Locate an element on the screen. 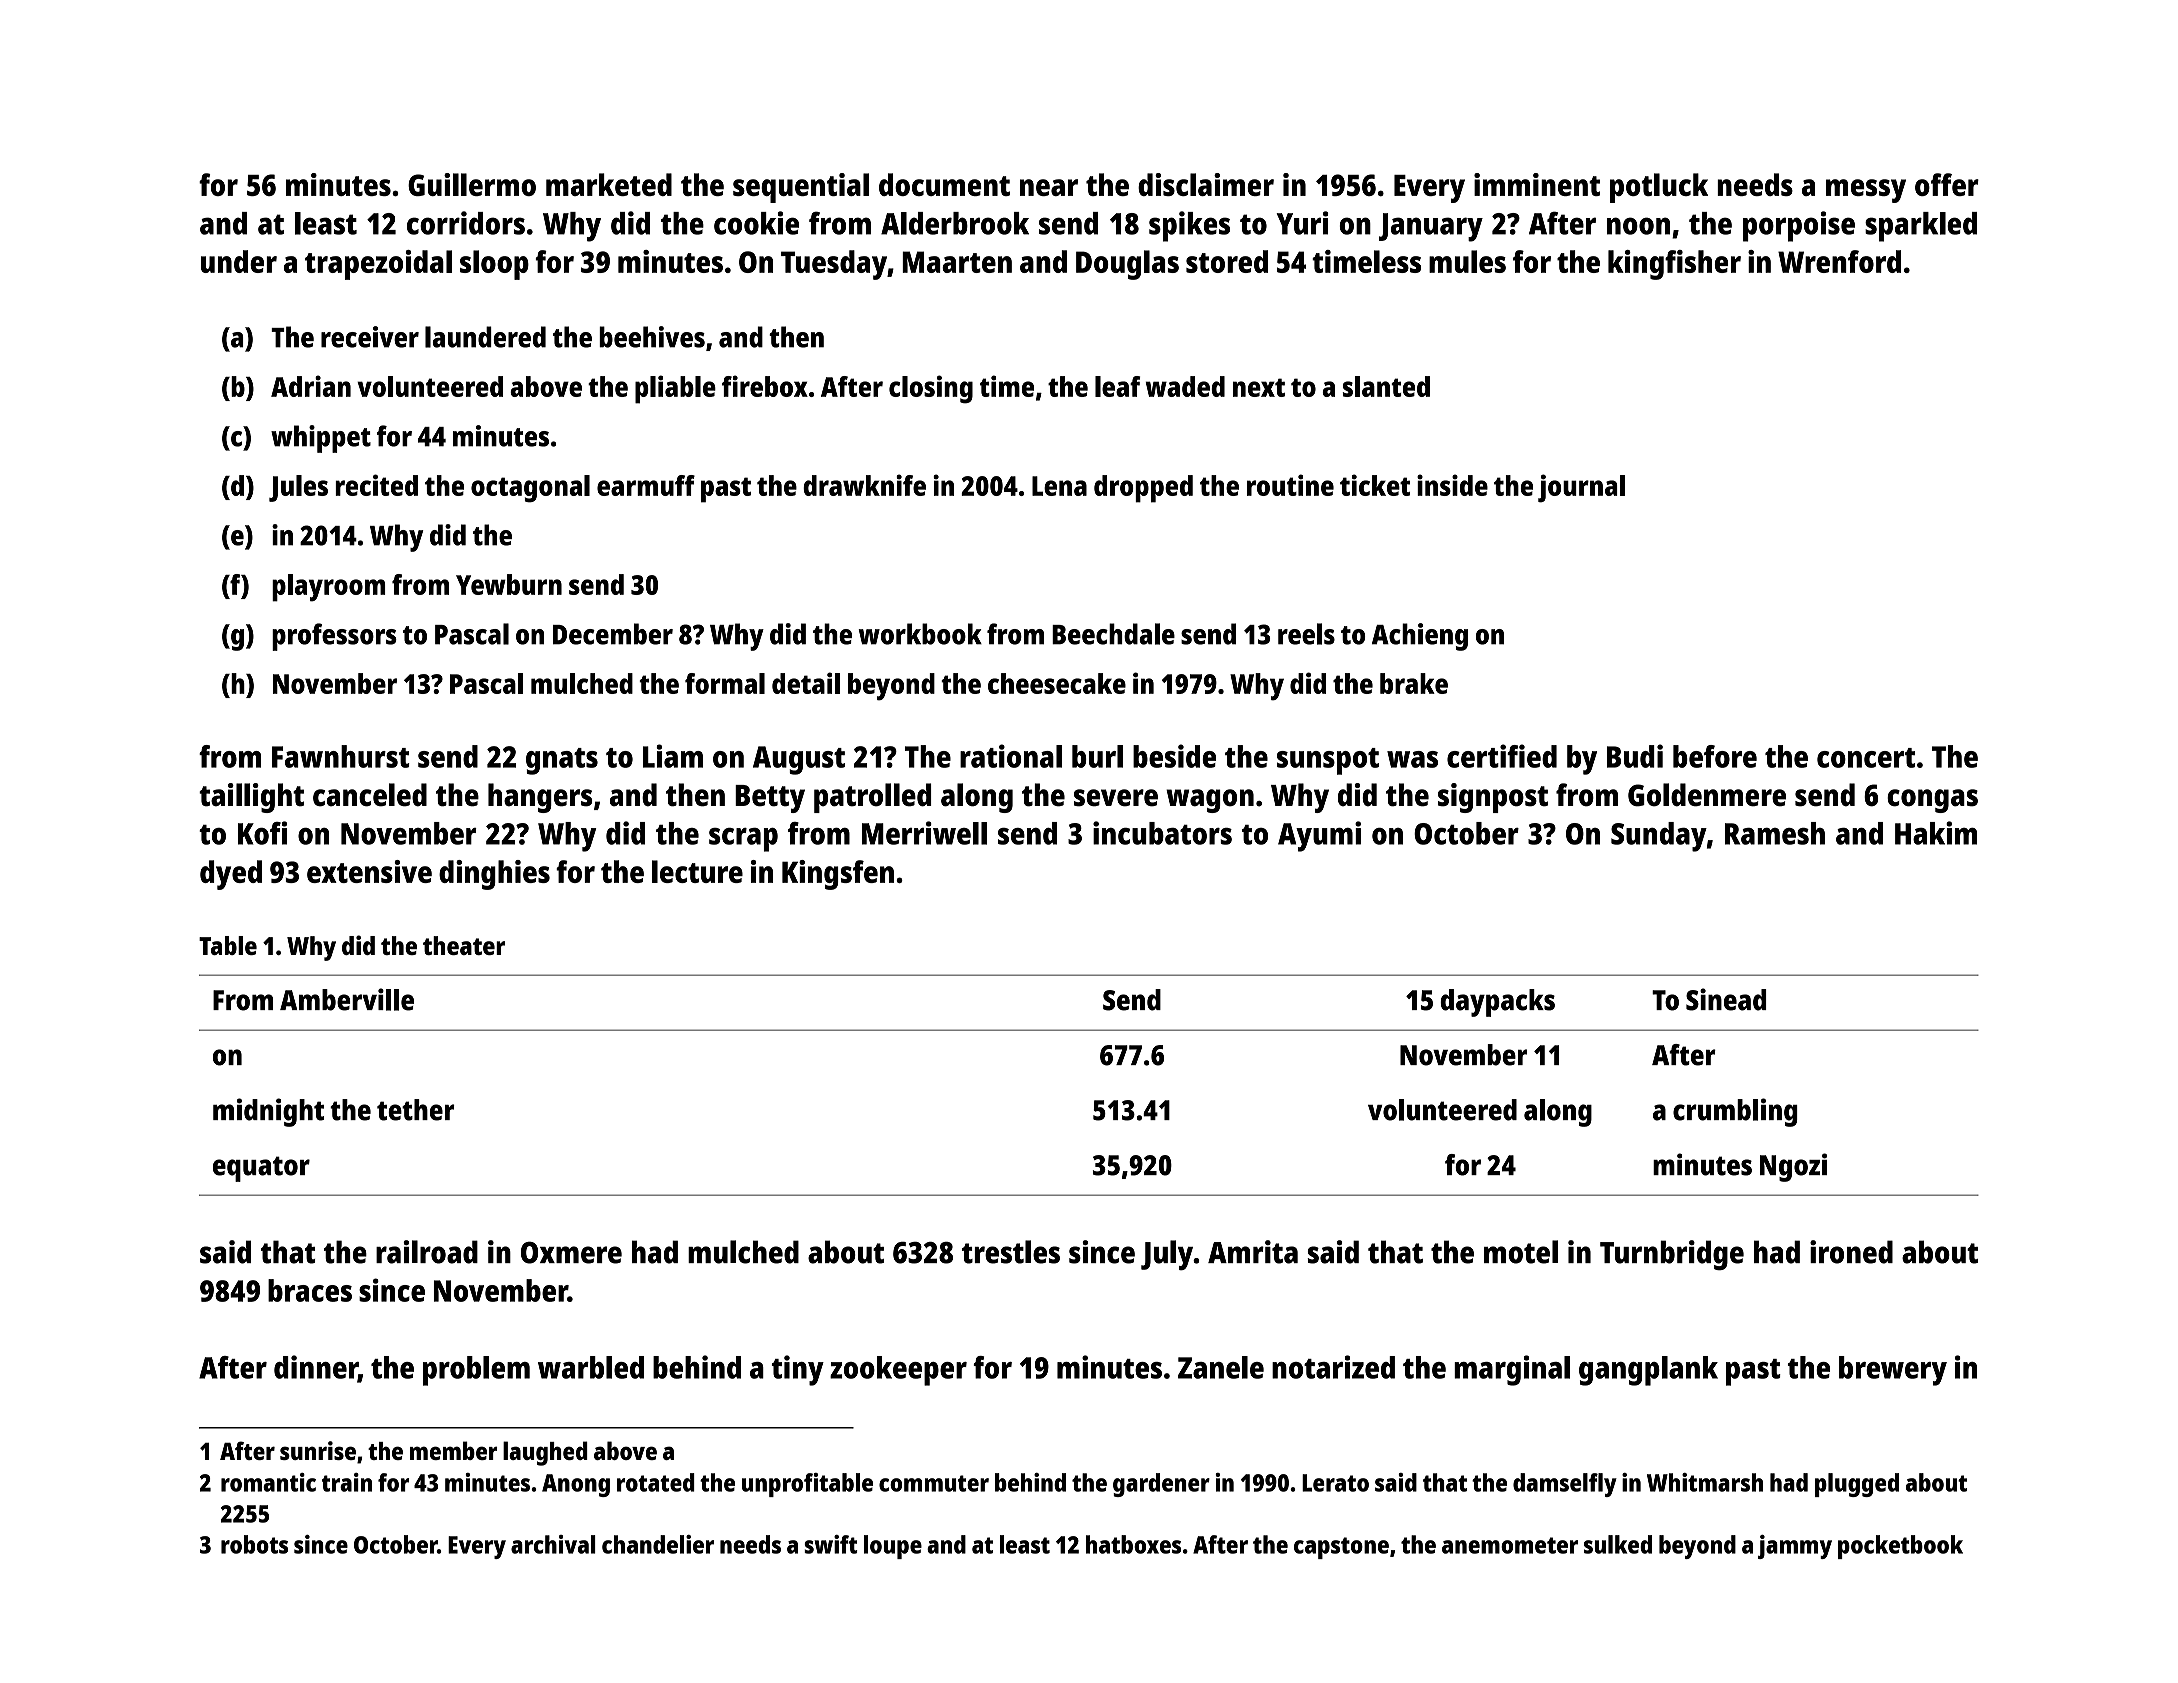  near is located at coordinates (1049, 187).
